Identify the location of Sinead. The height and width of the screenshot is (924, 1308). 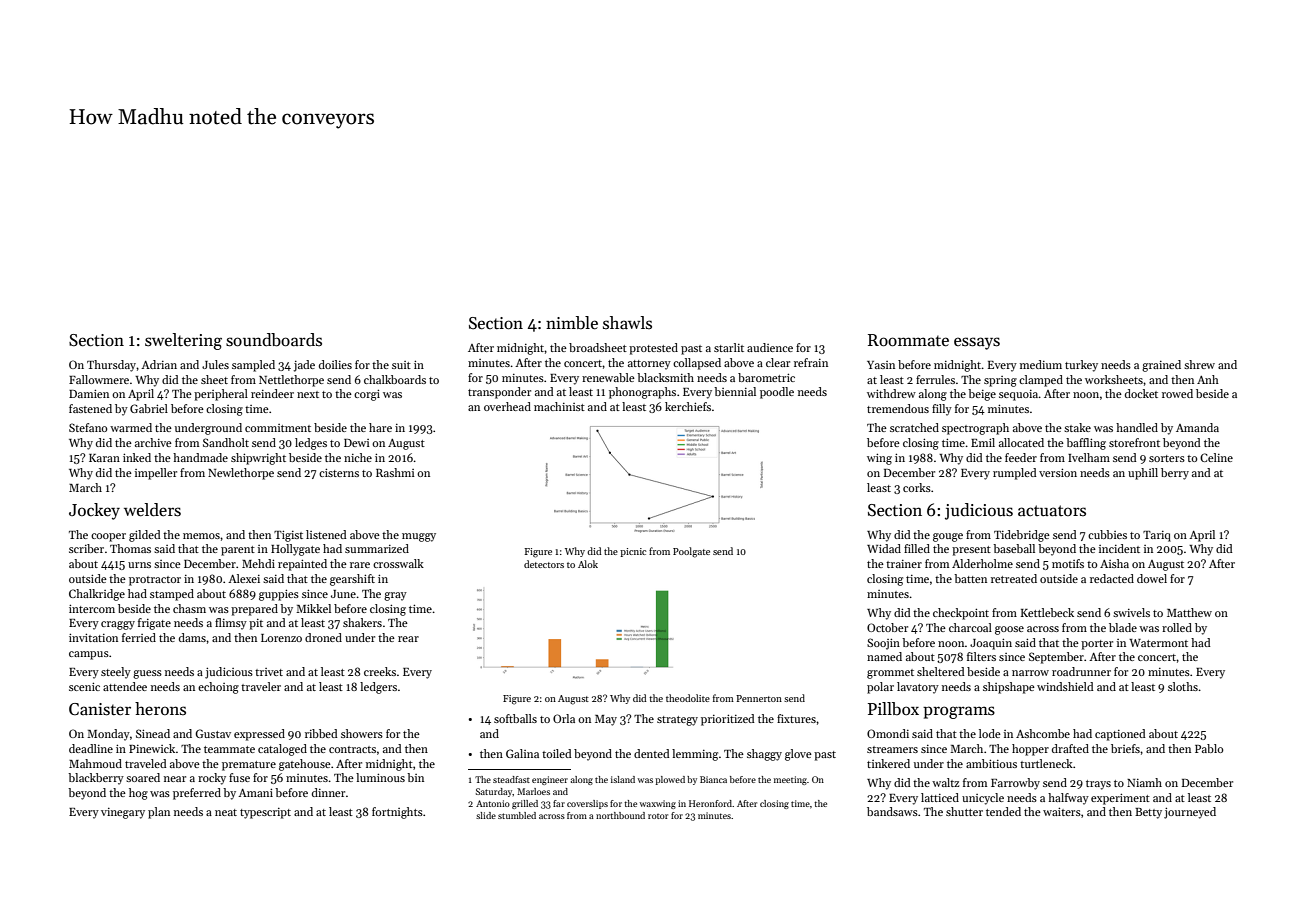
(153, 733).
